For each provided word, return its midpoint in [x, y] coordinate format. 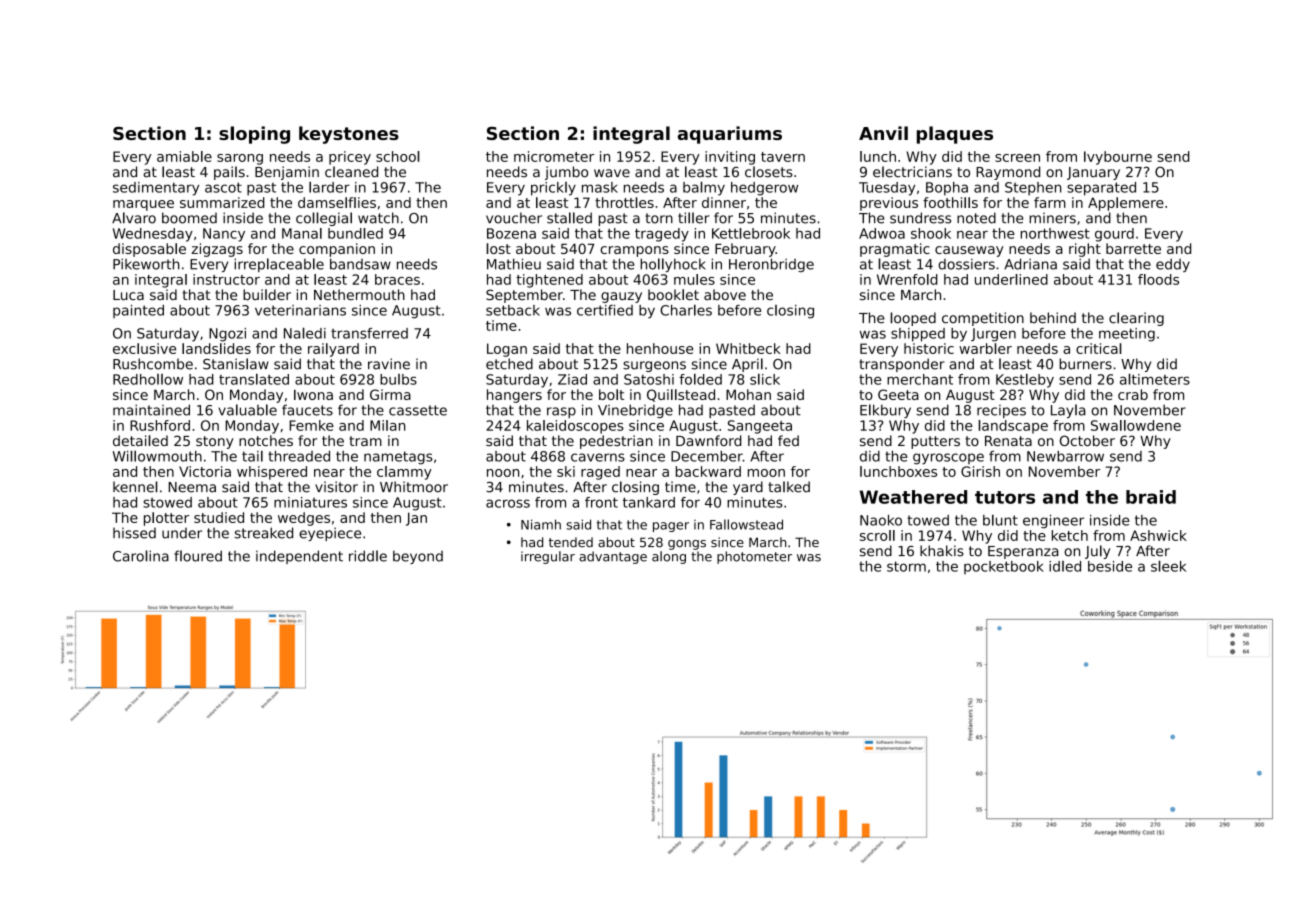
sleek [1168, 566]
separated [1101, 189]
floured [198, 556]
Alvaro [134, 218]
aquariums [730, 135]
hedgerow [764, 189]
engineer [1053, 522]
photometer [754, 557]
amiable [184, 156]
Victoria [205, 471]
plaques [955, 135]
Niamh [541, 524]
